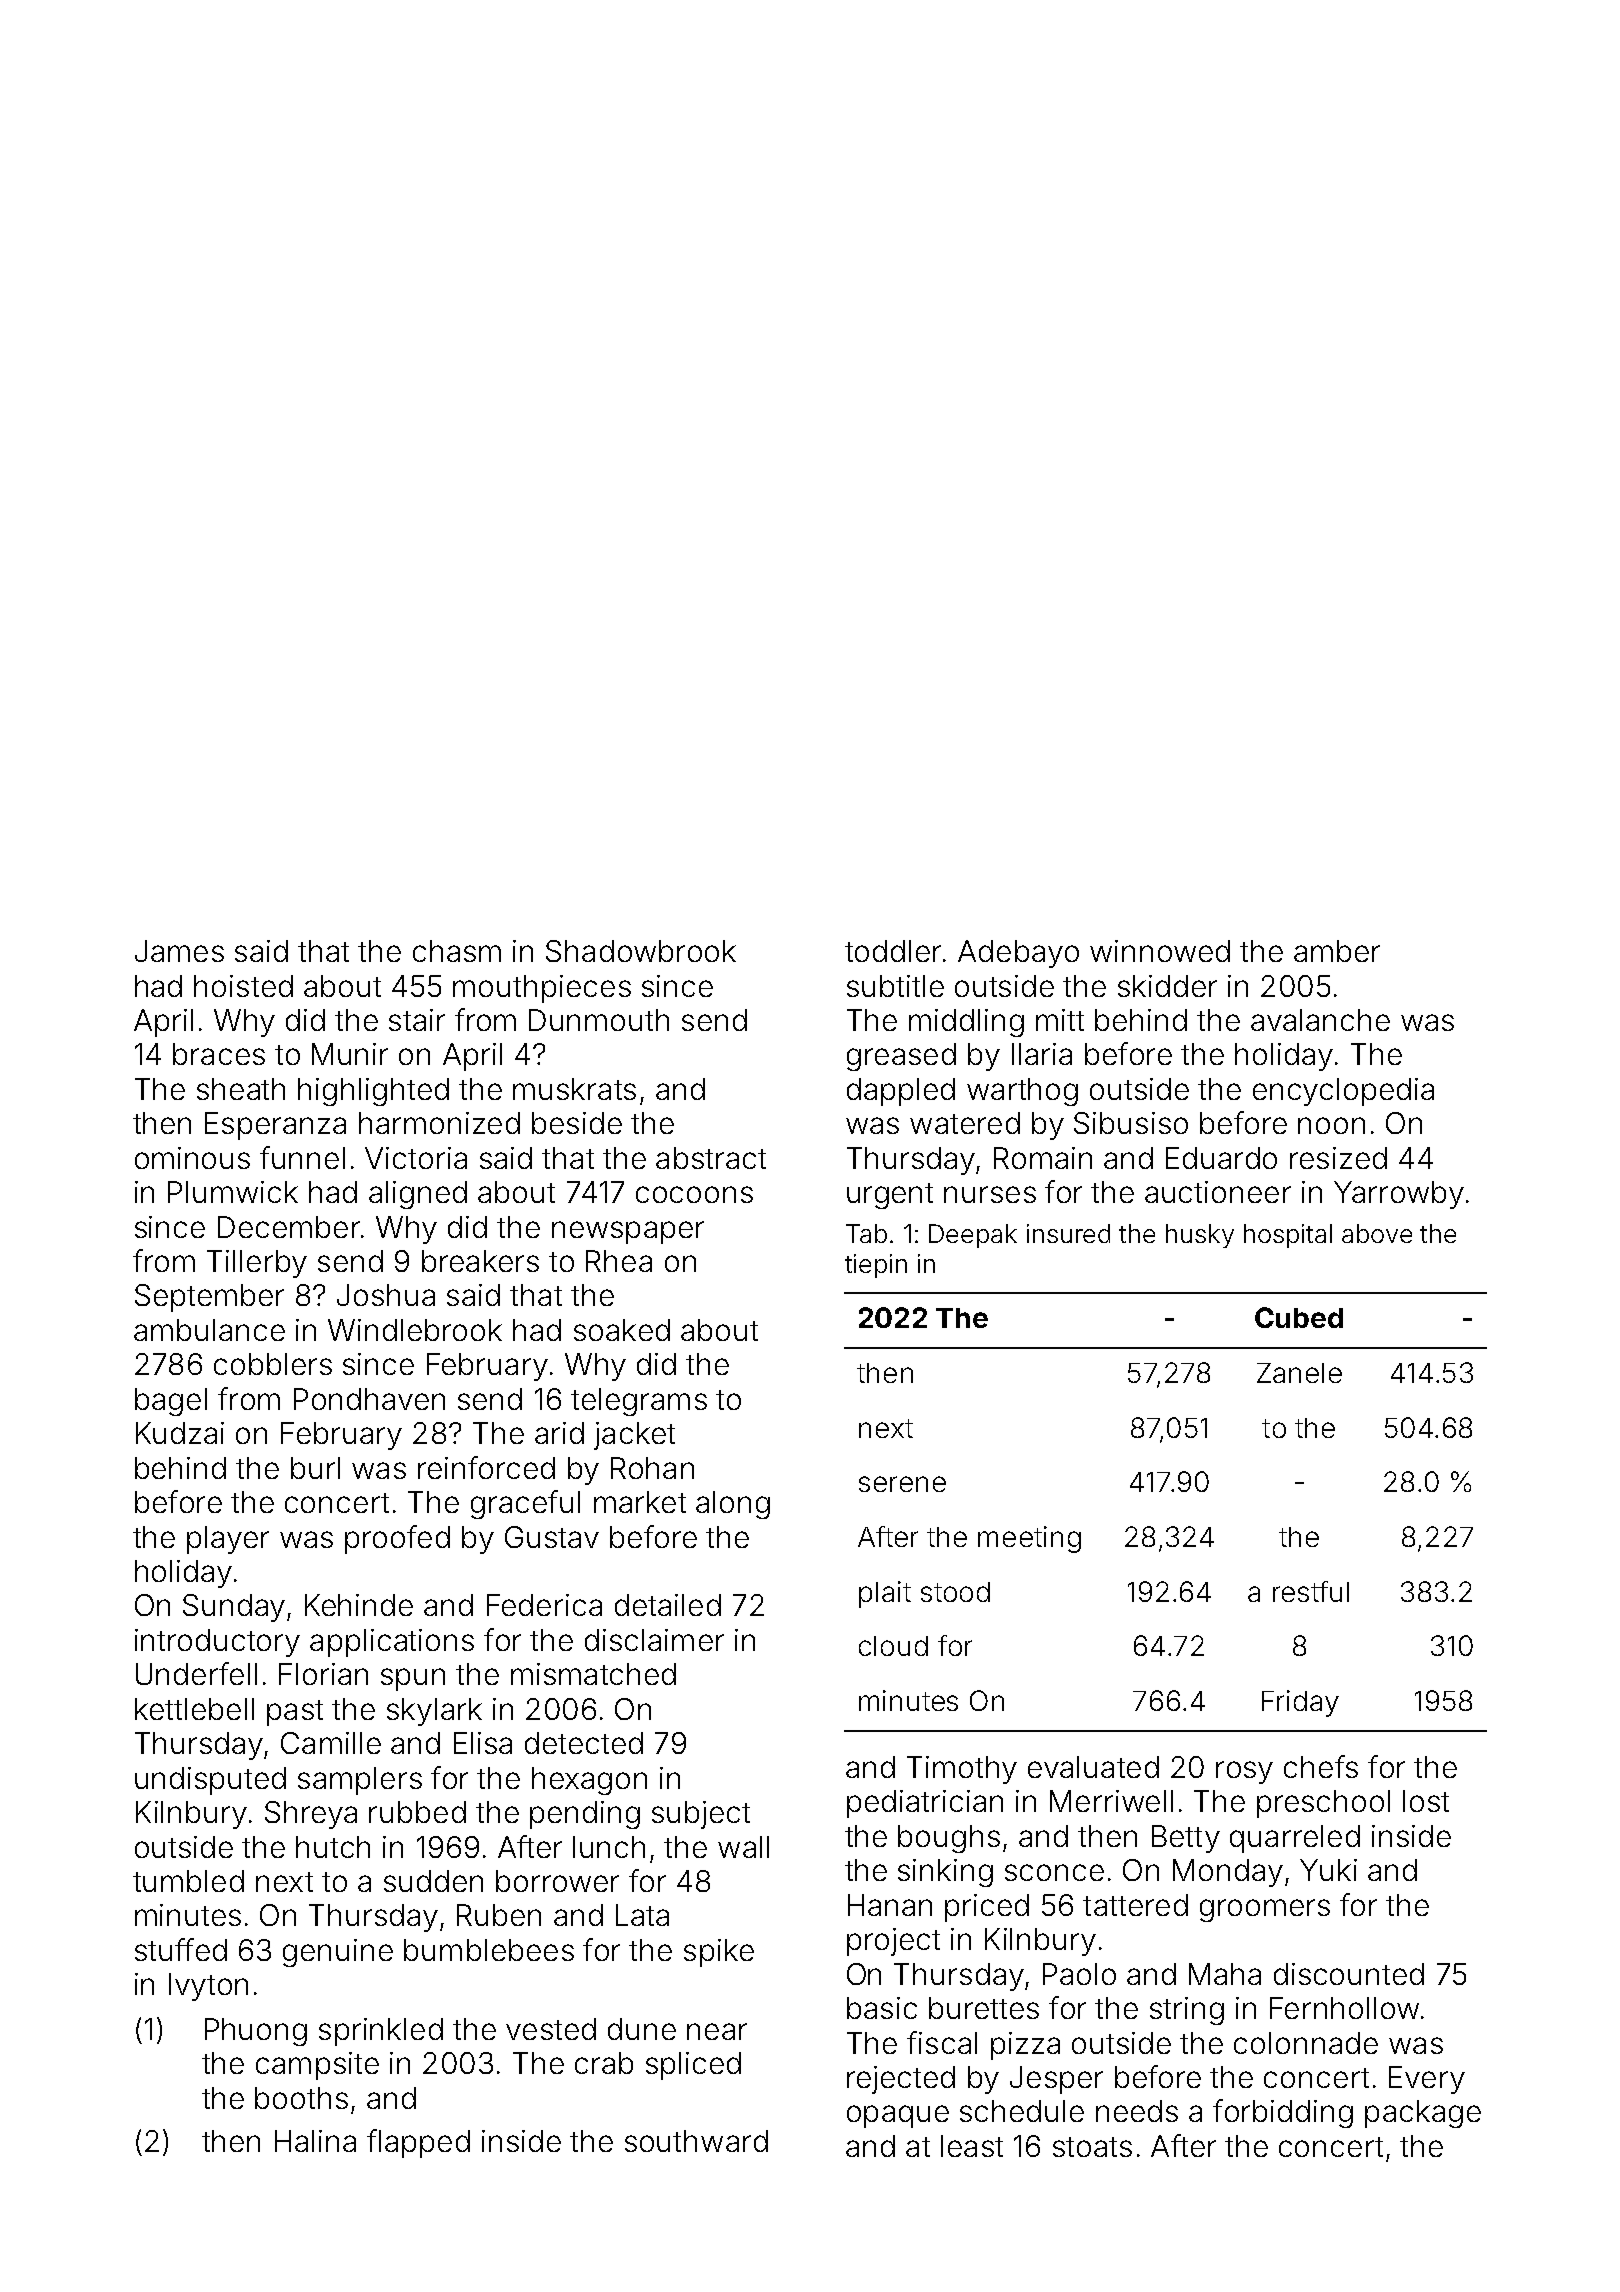 The image size is (1620, 2292). What do you see at coordinates (1300, 1703) in the document?
I see `Friday` at bounding box center [1300, 1703].
